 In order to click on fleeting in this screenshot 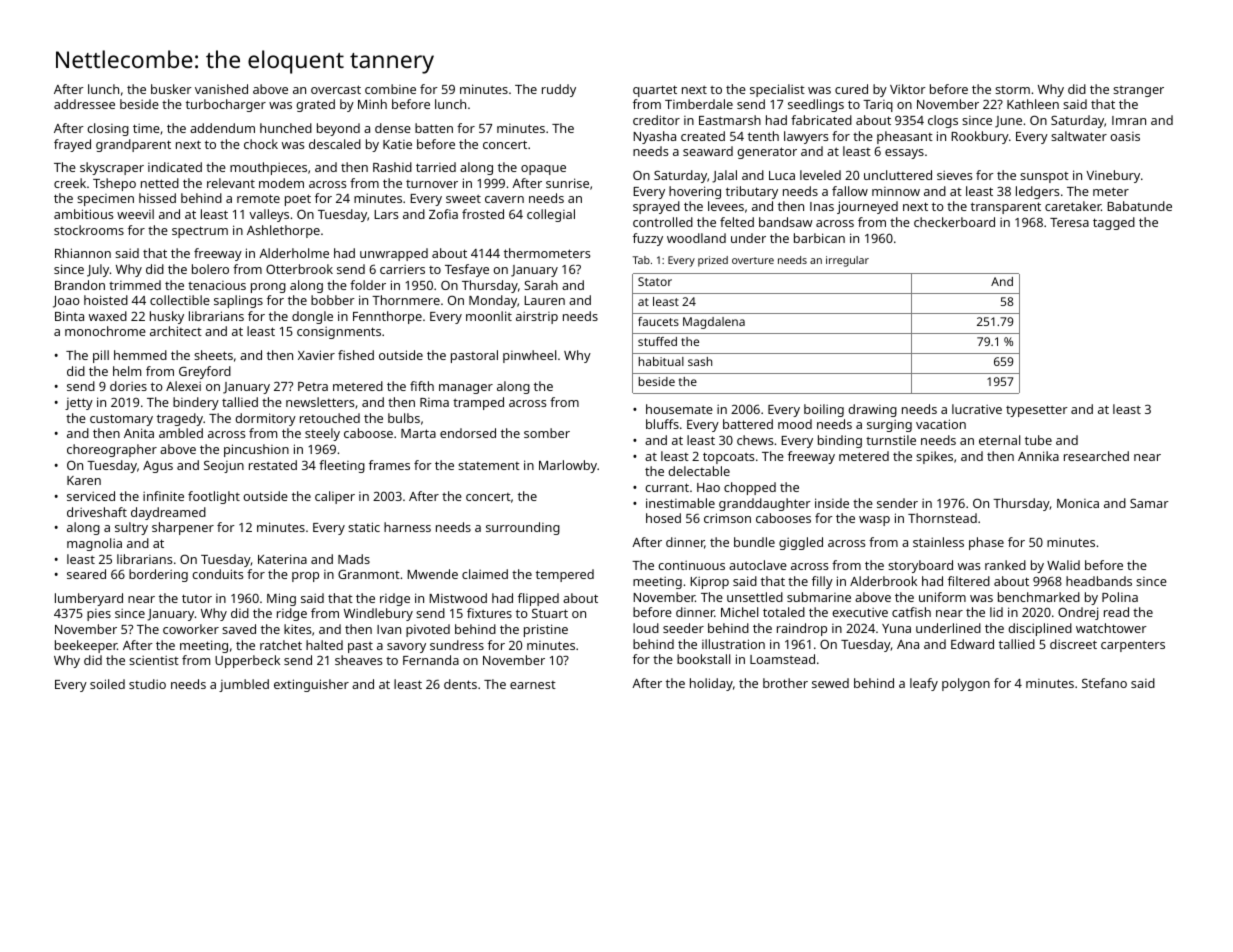, I will do `click(342, 466)`.
